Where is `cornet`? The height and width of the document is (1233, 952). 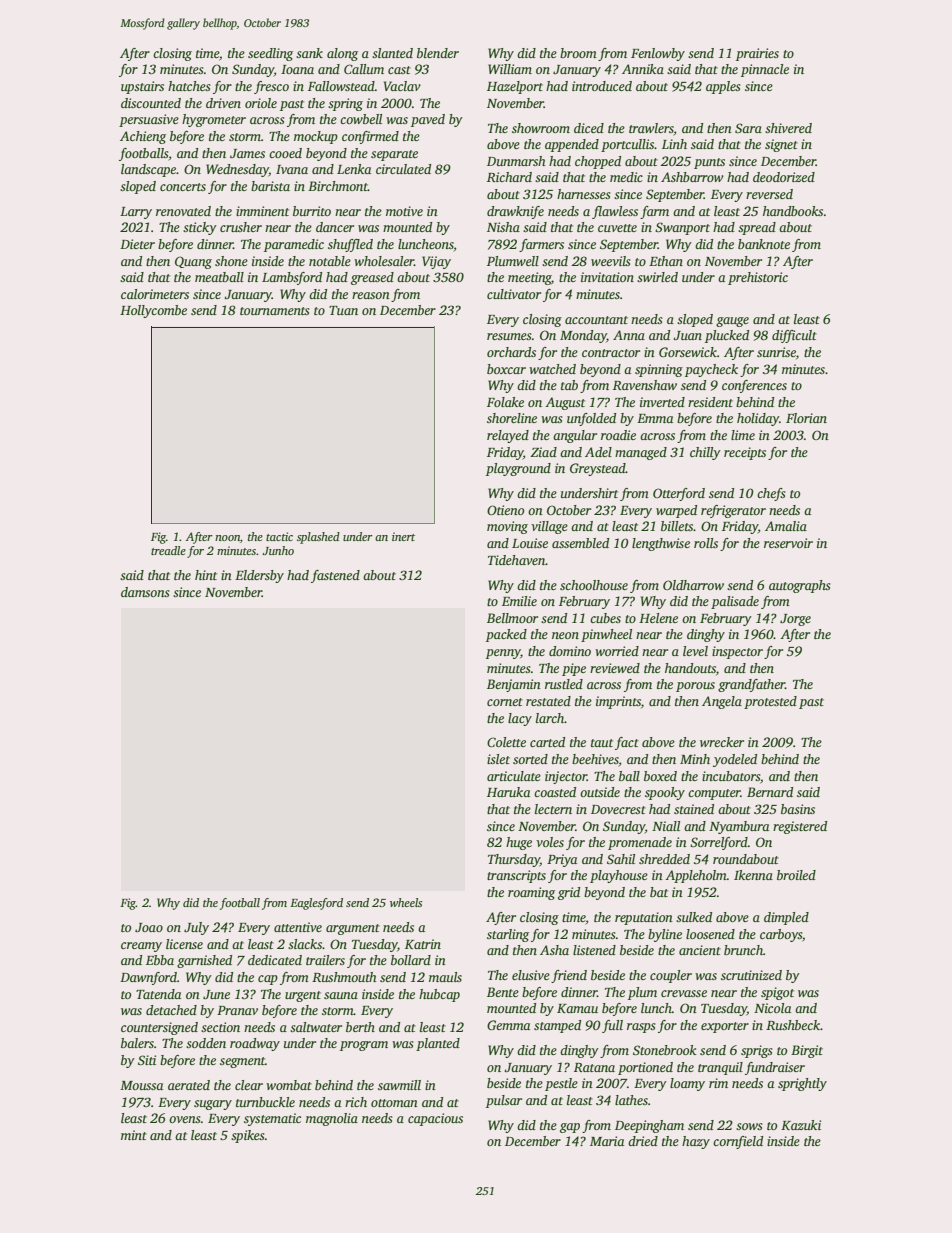
cornet is located at coordinates (505, 702).
